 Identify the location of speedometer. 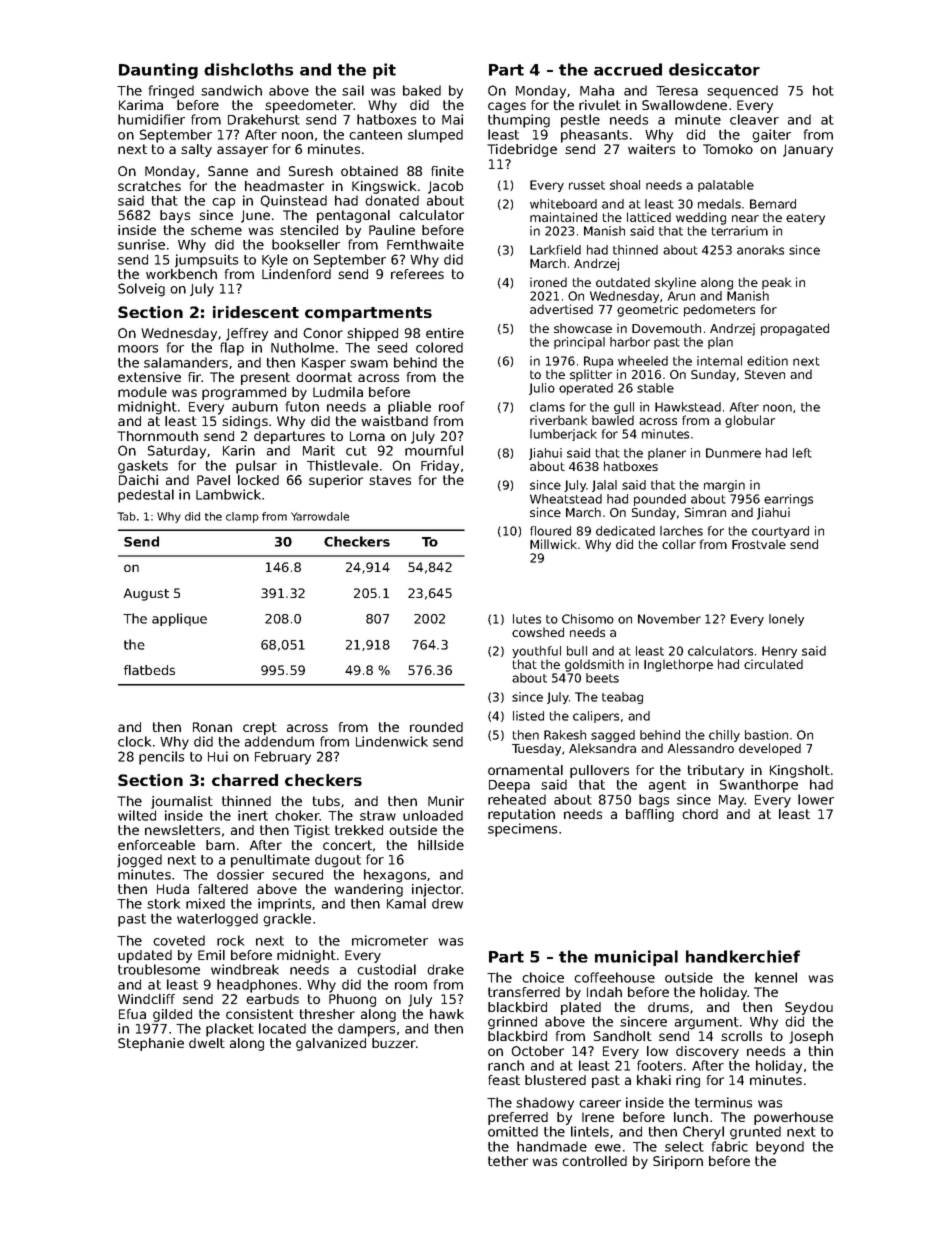
(309, 106).
